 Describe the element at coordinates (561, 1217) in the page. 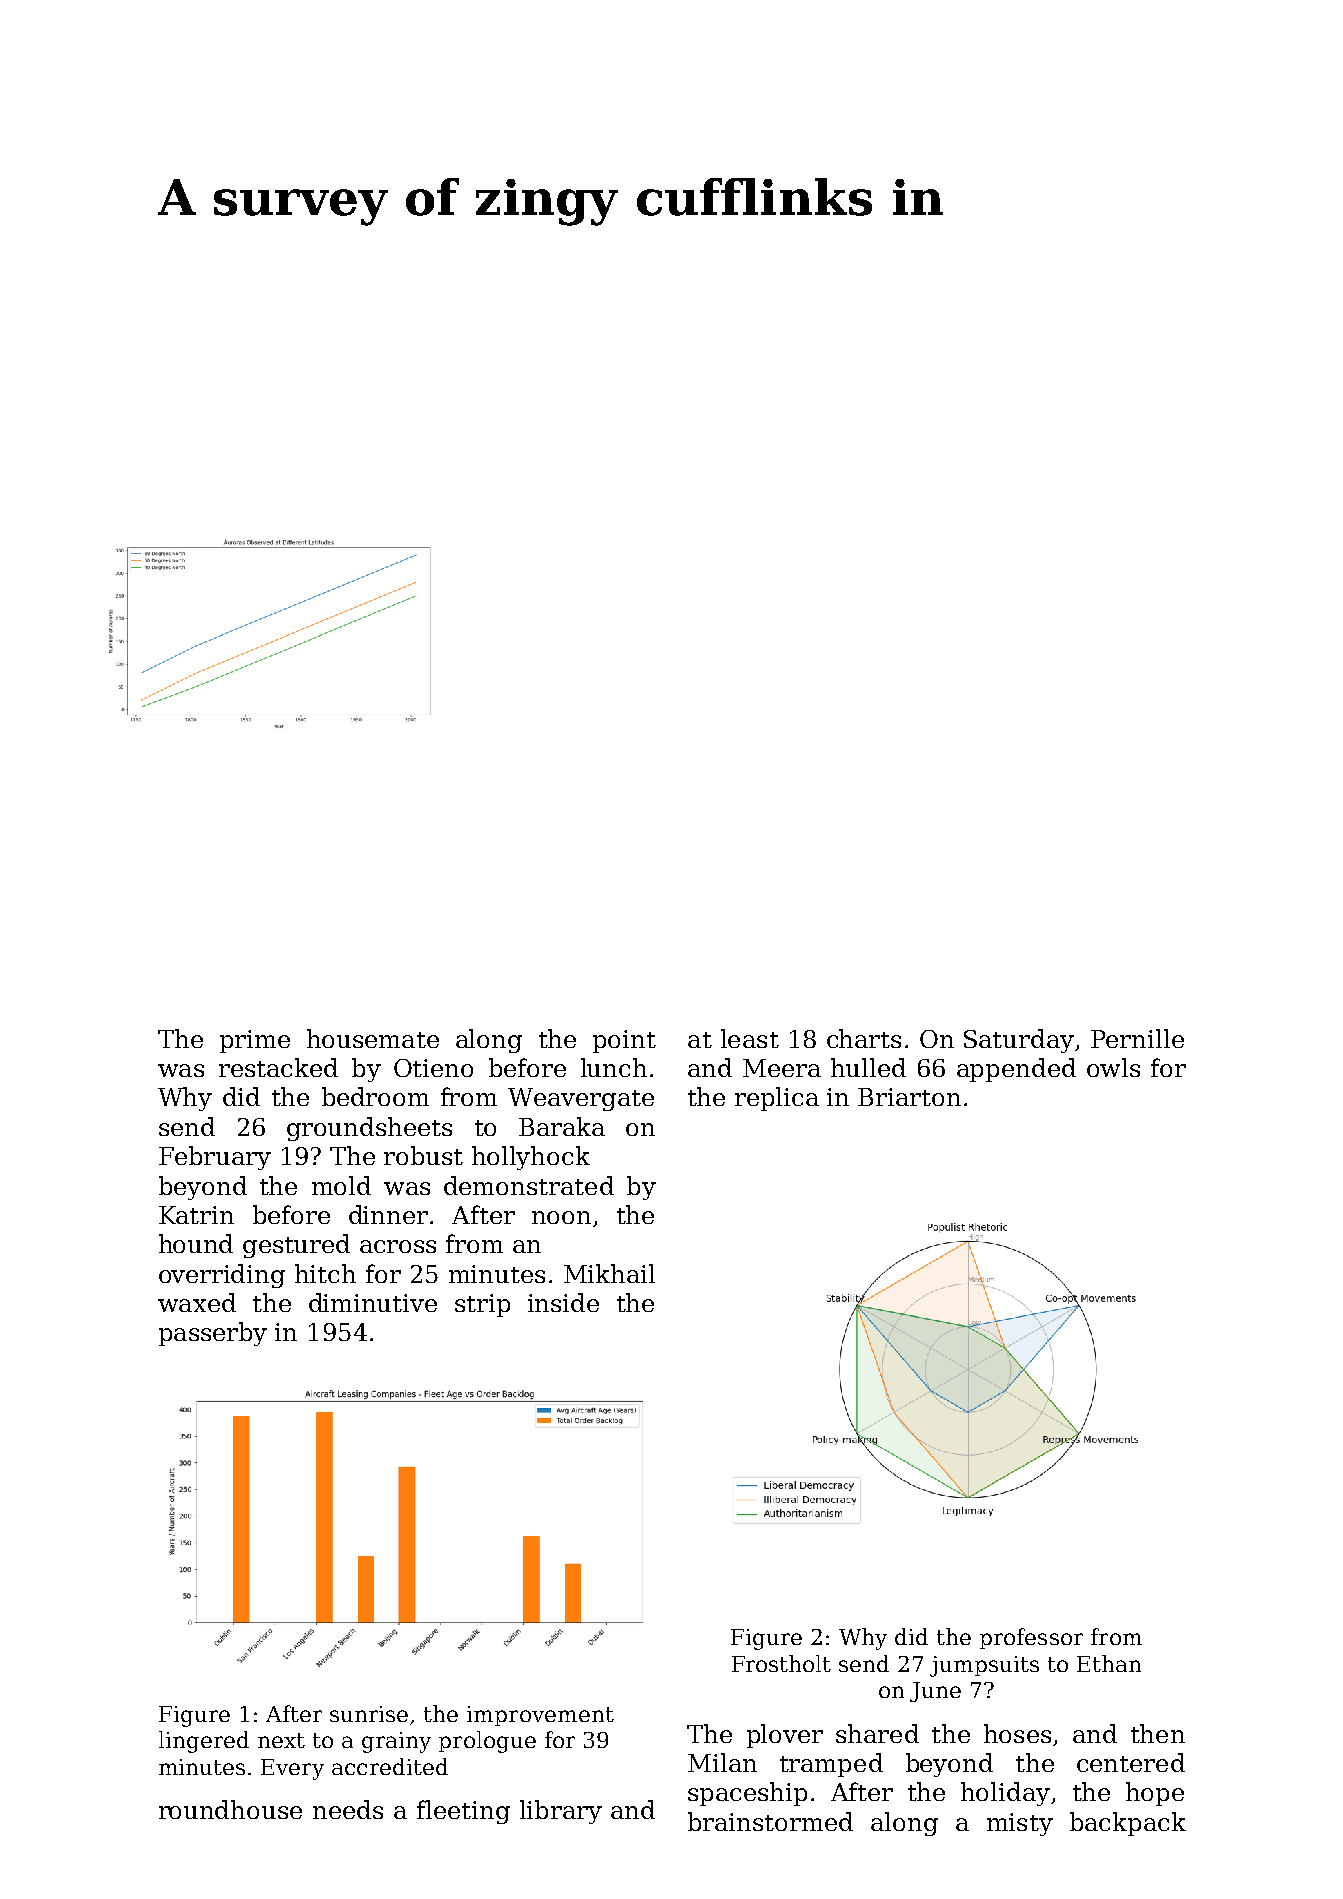

I see `noon` at that location.
